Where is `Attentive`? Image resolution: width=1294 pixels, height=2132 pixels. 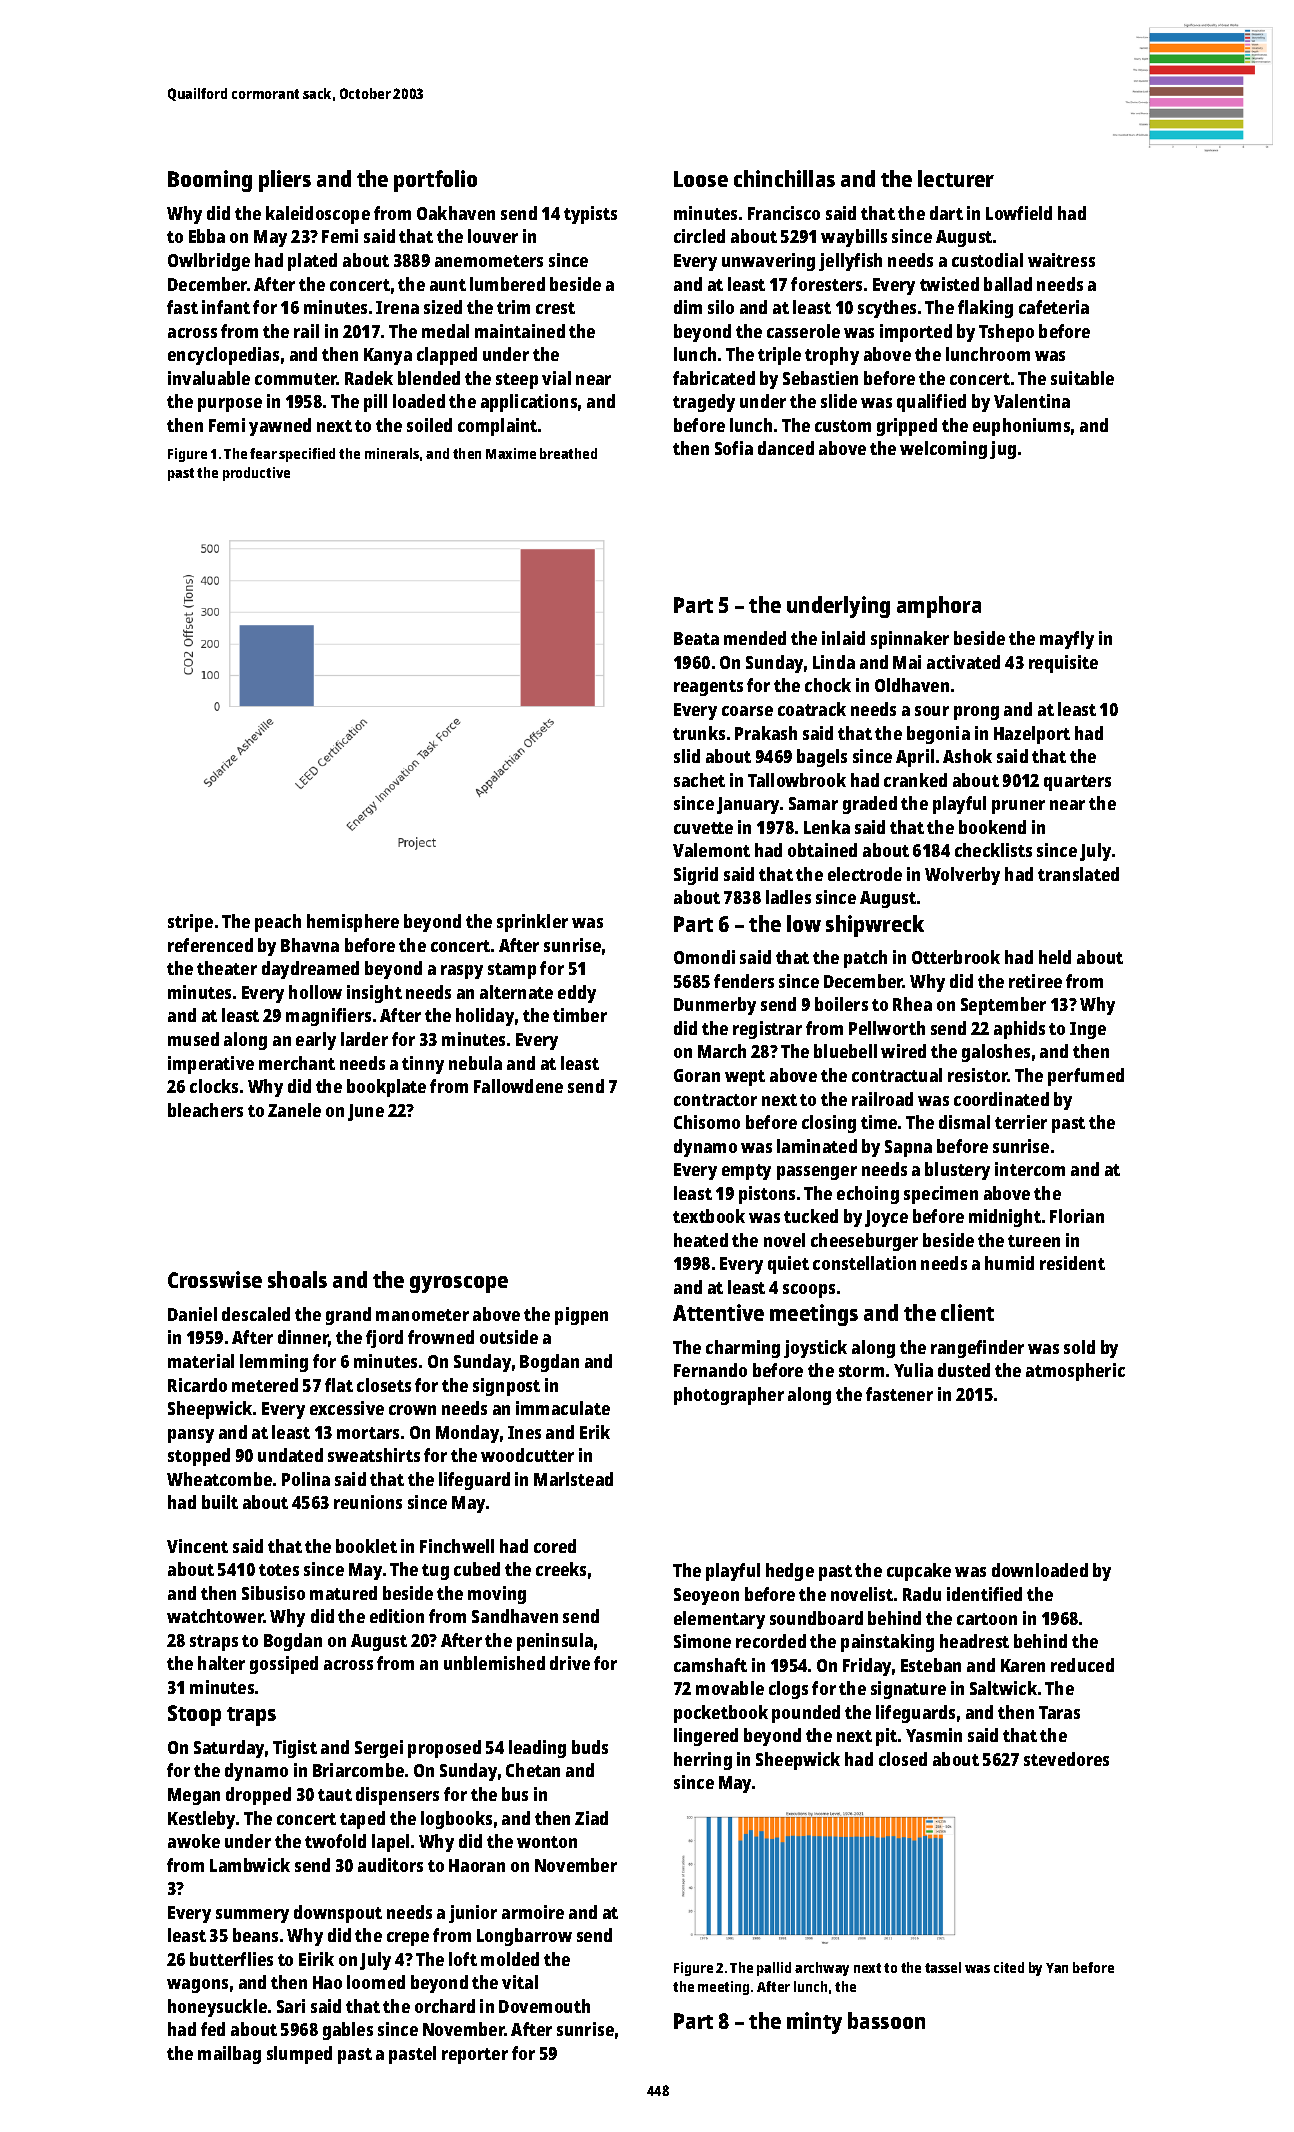
Attentive is located at coordinates (718, 1312).
